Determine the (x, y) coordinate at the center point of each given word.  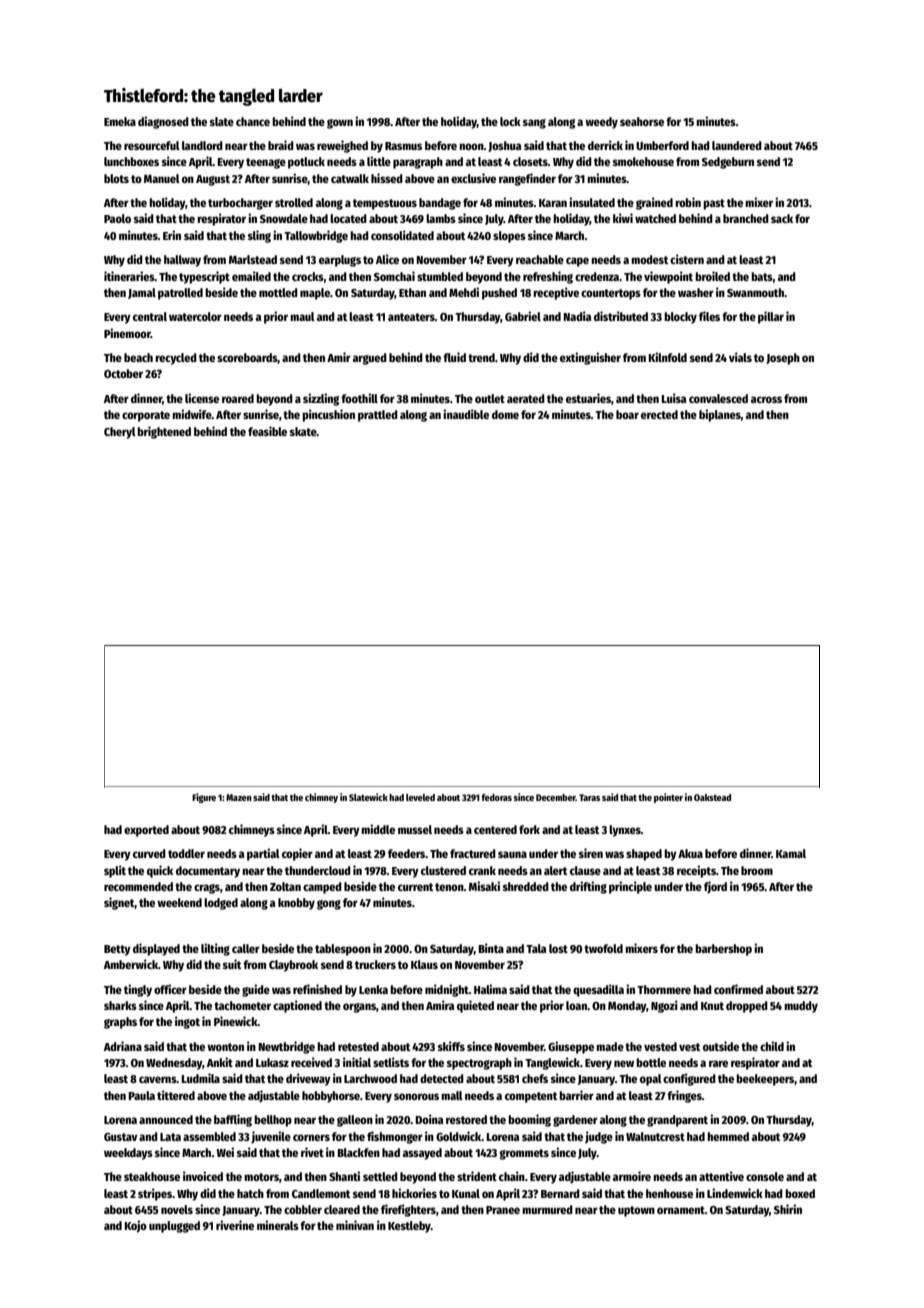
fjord (715, 887)
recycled (176, 359)
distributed (621, 316)
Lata (170, 1137)
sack (782, 218)
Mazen (239, 797)
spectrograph (479, 1064)
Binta (491, 948)
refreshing (548, 277)
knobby (296, 904)
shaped (644, 855)
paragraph (418, 163)
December (556, 797)
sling (259, 236)
